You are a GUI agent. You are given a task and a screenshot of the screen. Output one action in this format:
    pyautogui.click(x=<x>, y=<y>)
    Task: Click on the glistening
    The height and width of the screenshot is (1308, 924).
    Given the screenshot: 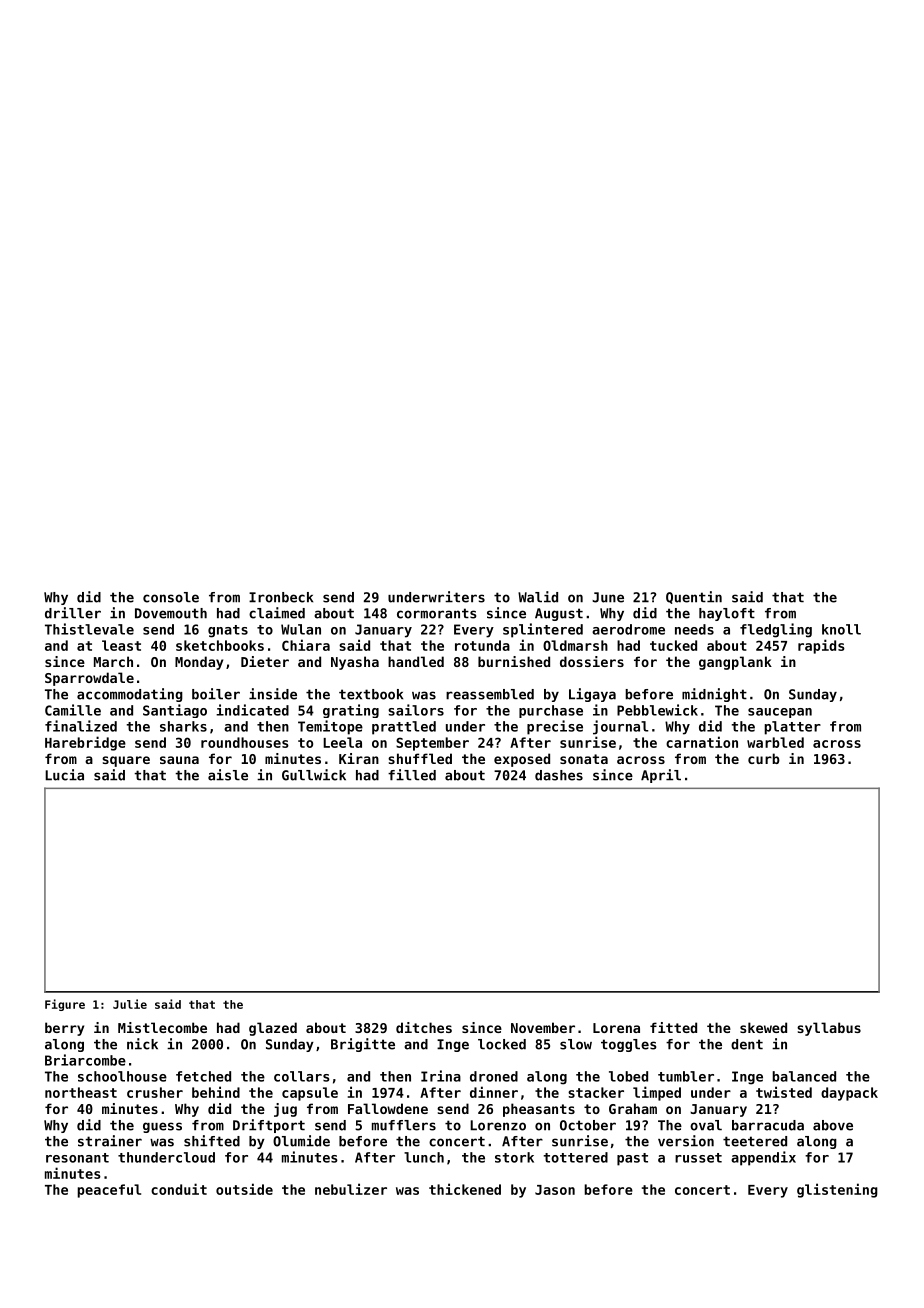 What is the action you would take?
    pyautogui.click(x=837, y=1190)
